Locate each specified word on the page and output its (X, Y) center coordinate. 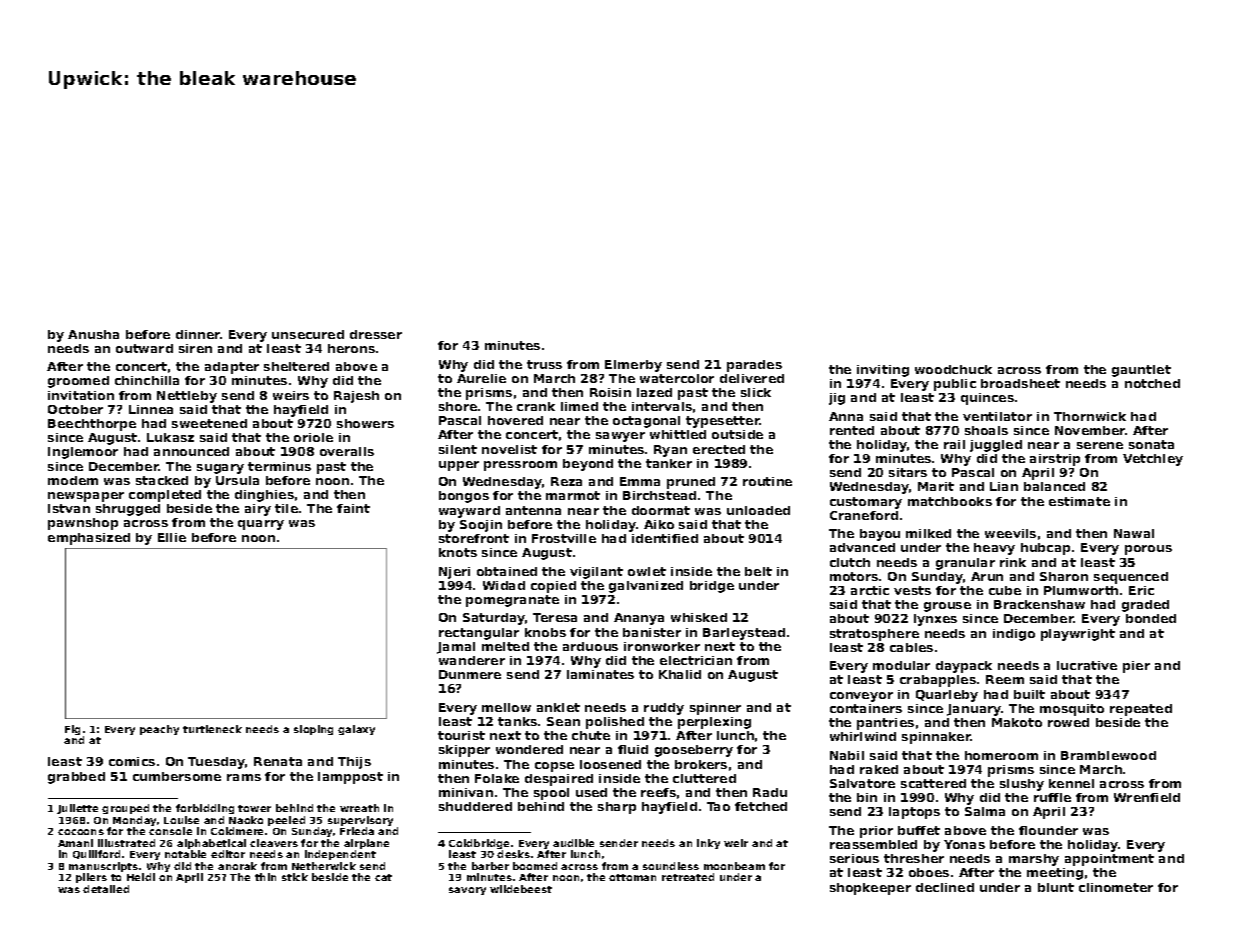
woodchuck (953, 369)
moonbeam (734, 866)
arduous (590, 646)
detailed (106, 889)
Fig (72, 730)
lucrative (1087, 665)
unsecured (308, 334)
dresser (376, 334)
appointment (1109, 860)
